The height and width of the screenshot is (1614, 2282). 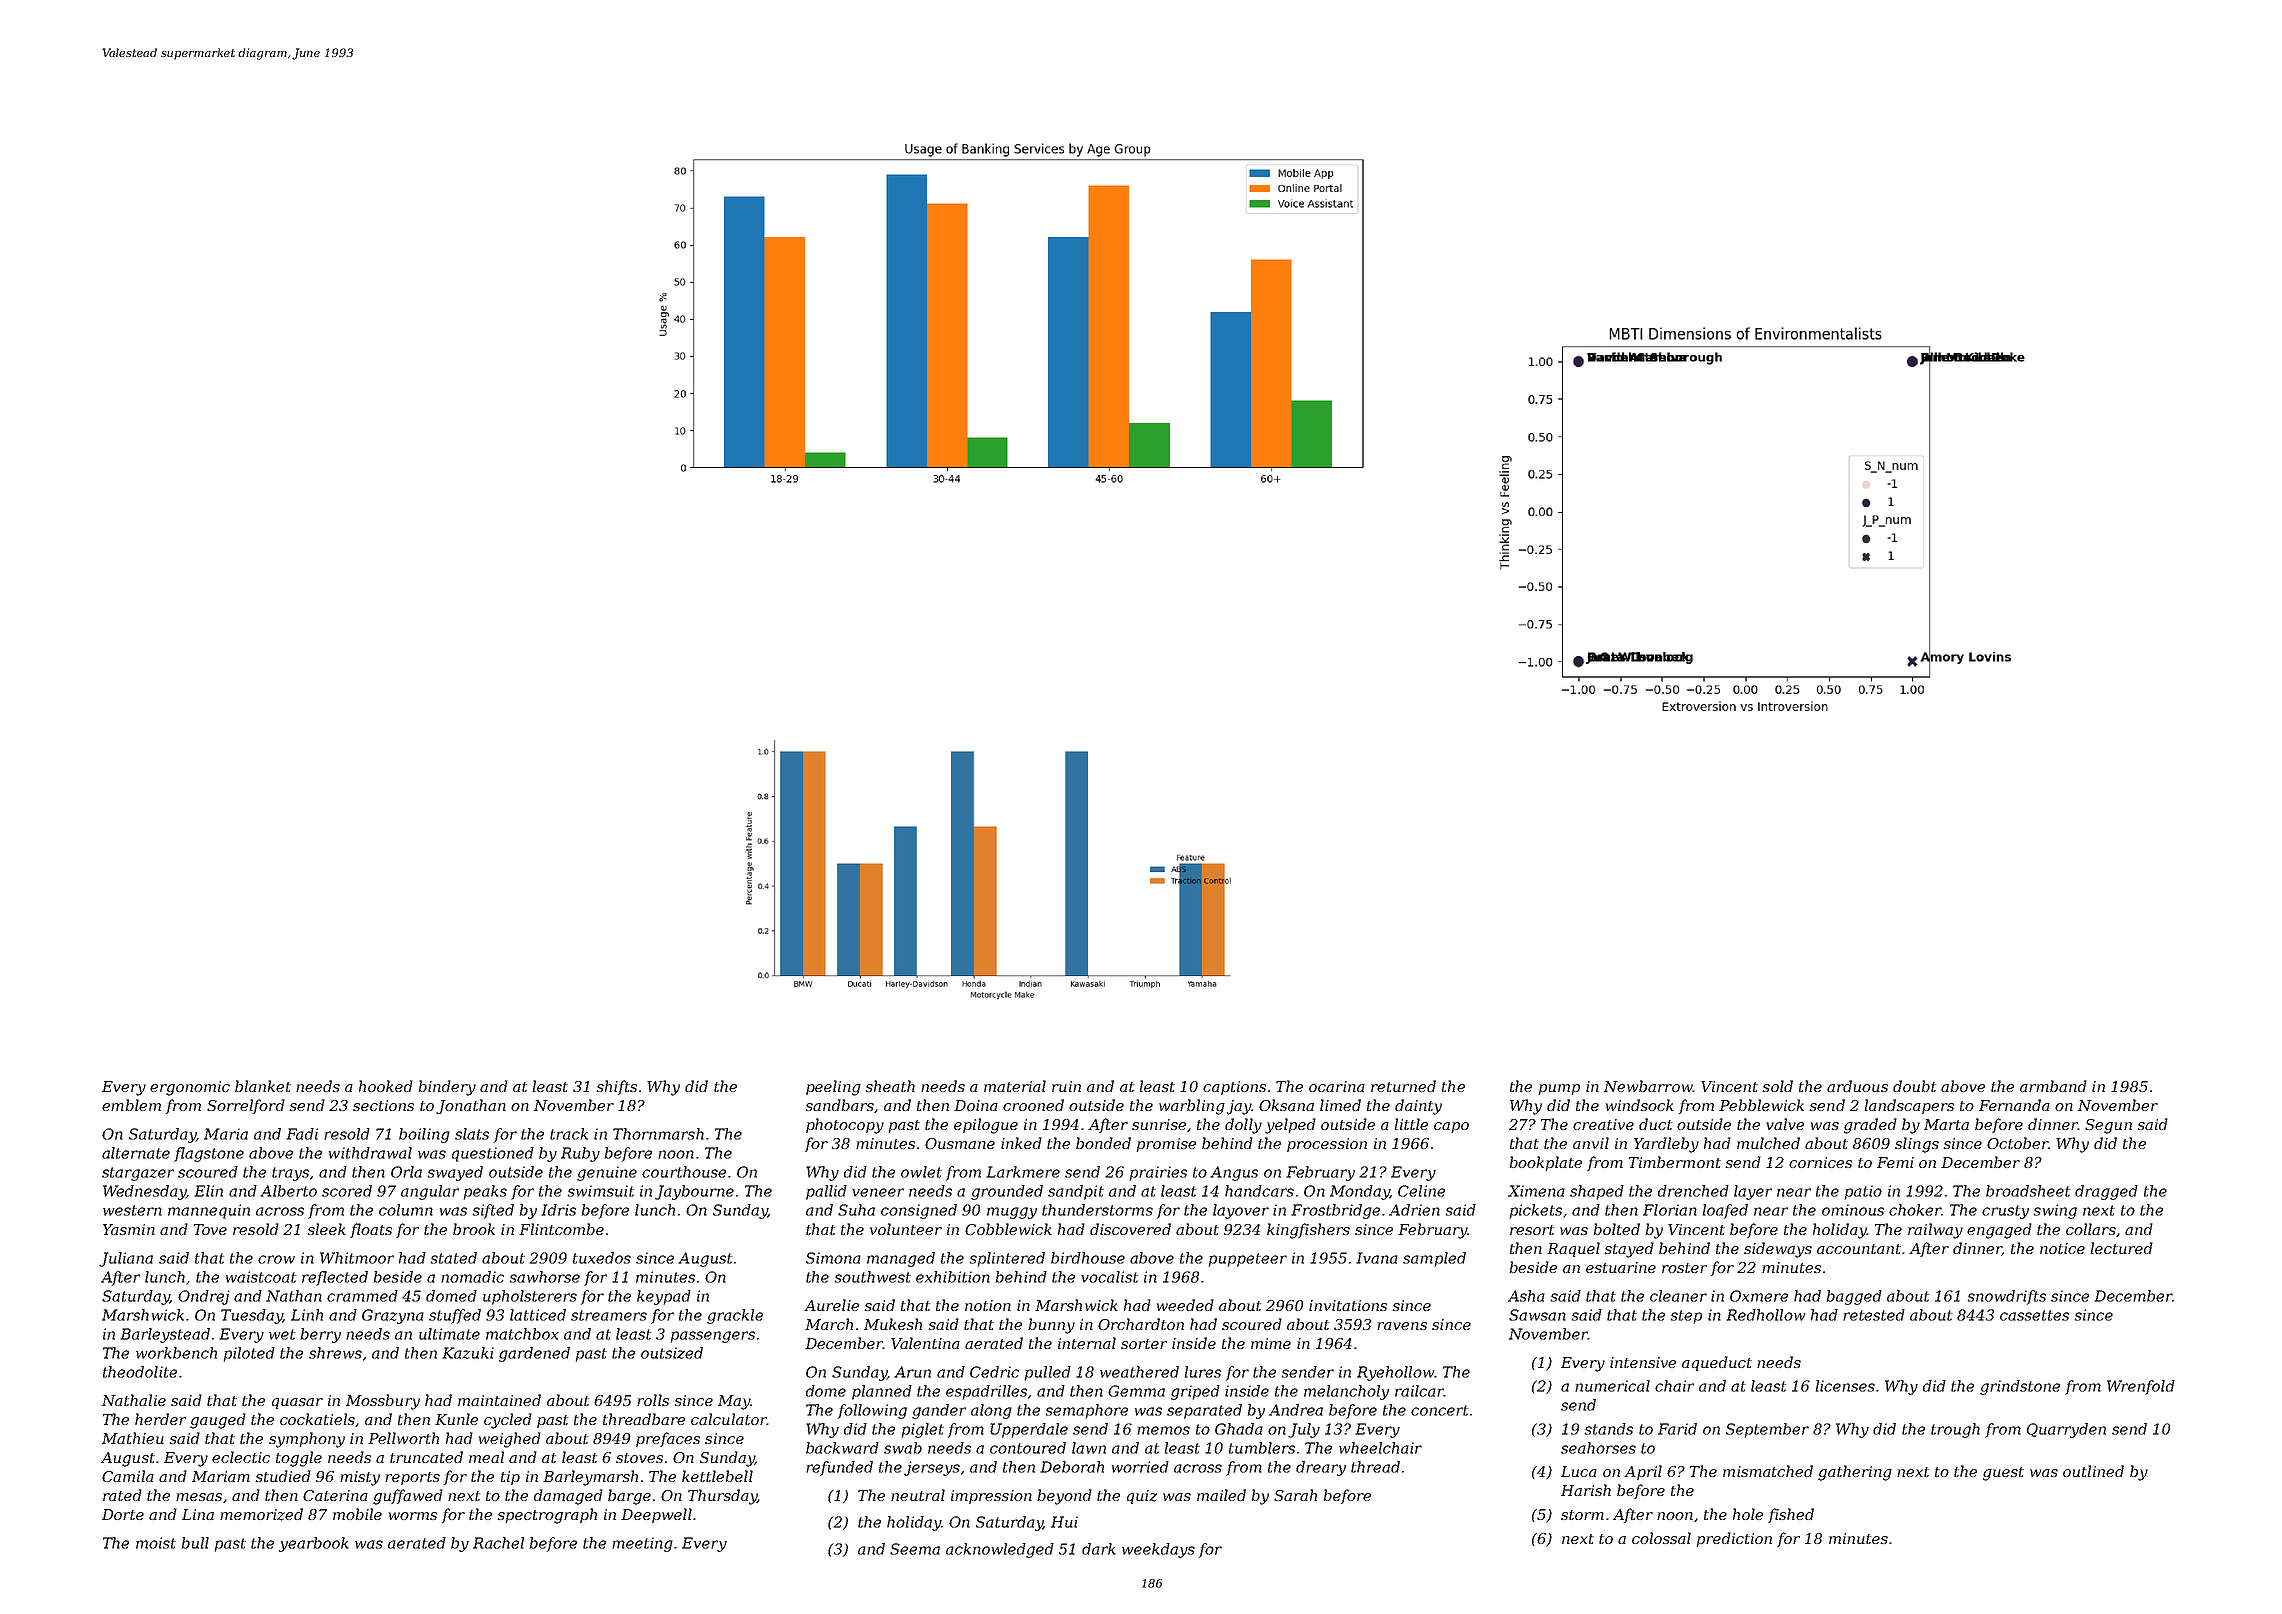 I want to click on cockatiels, so click(x=317, y=1419).
